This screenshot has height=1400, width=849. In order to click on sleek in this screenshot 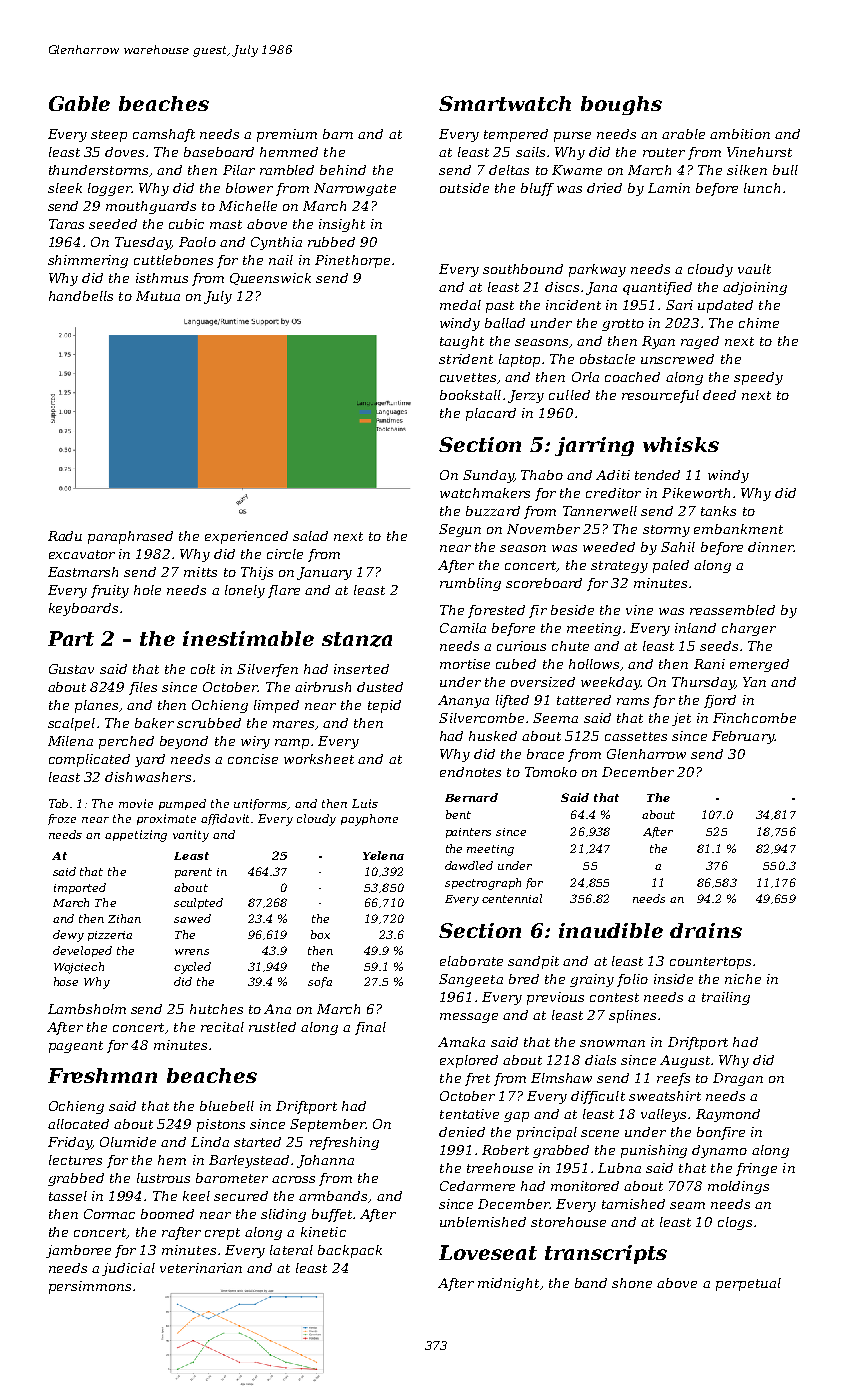, I will do `click(65, 188)`.
